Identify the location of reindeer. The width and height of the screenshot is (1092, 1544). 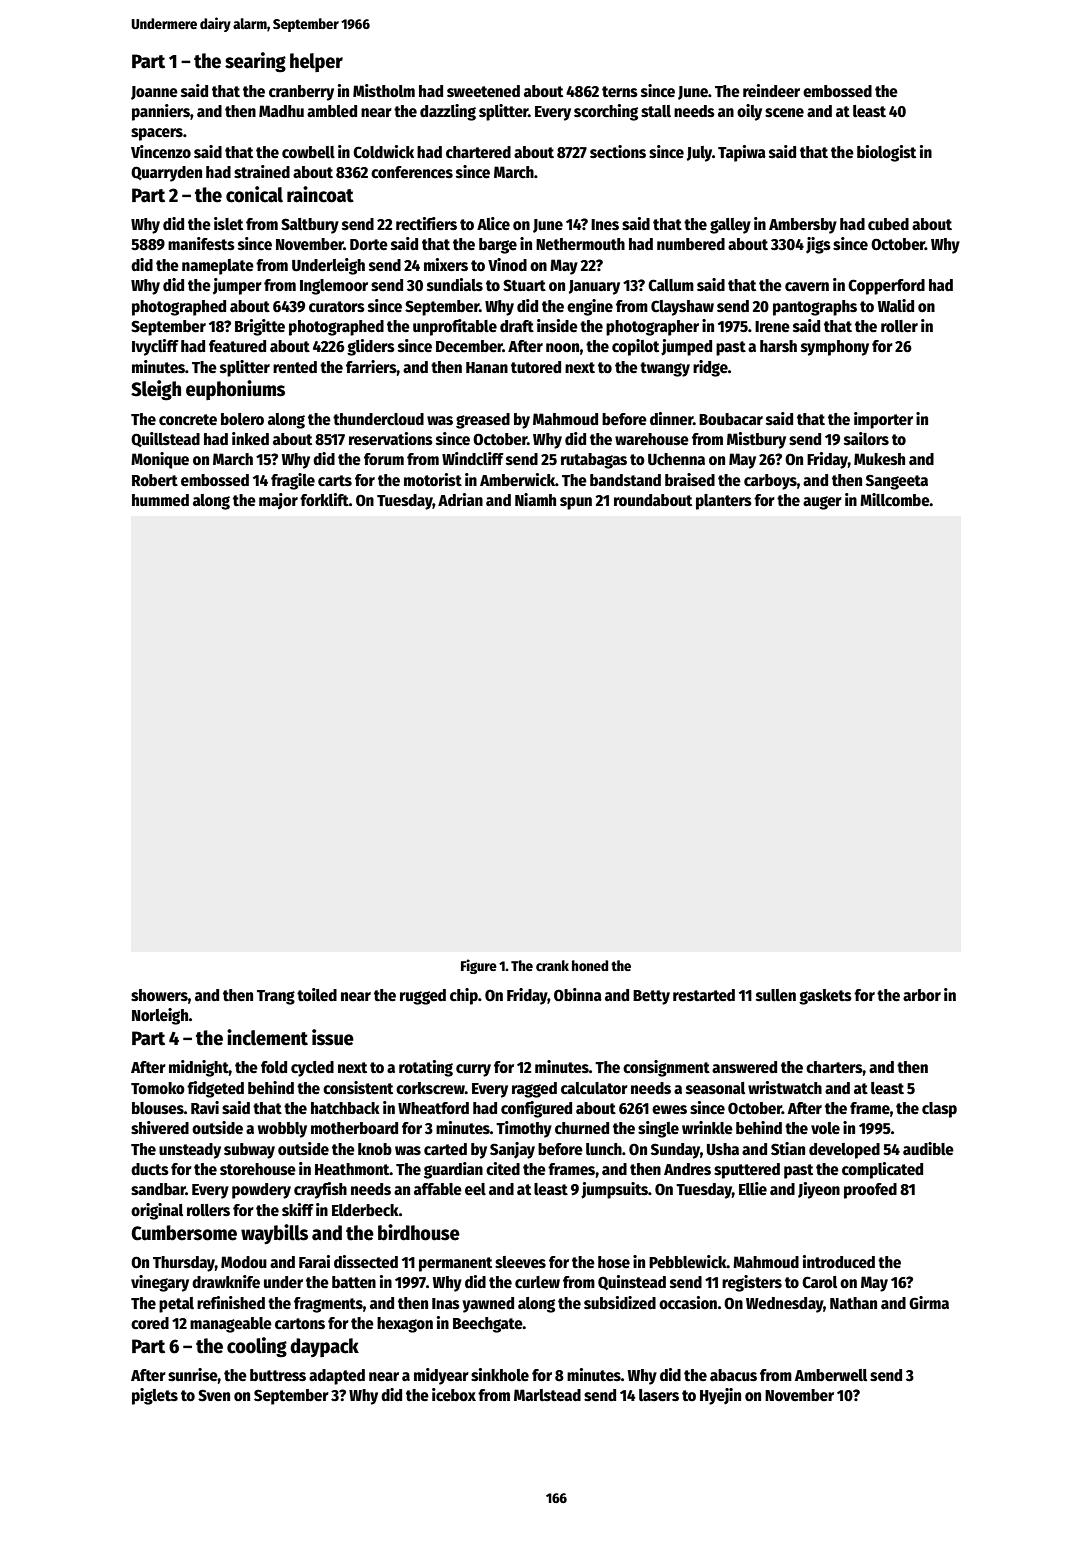
(771, 91).
